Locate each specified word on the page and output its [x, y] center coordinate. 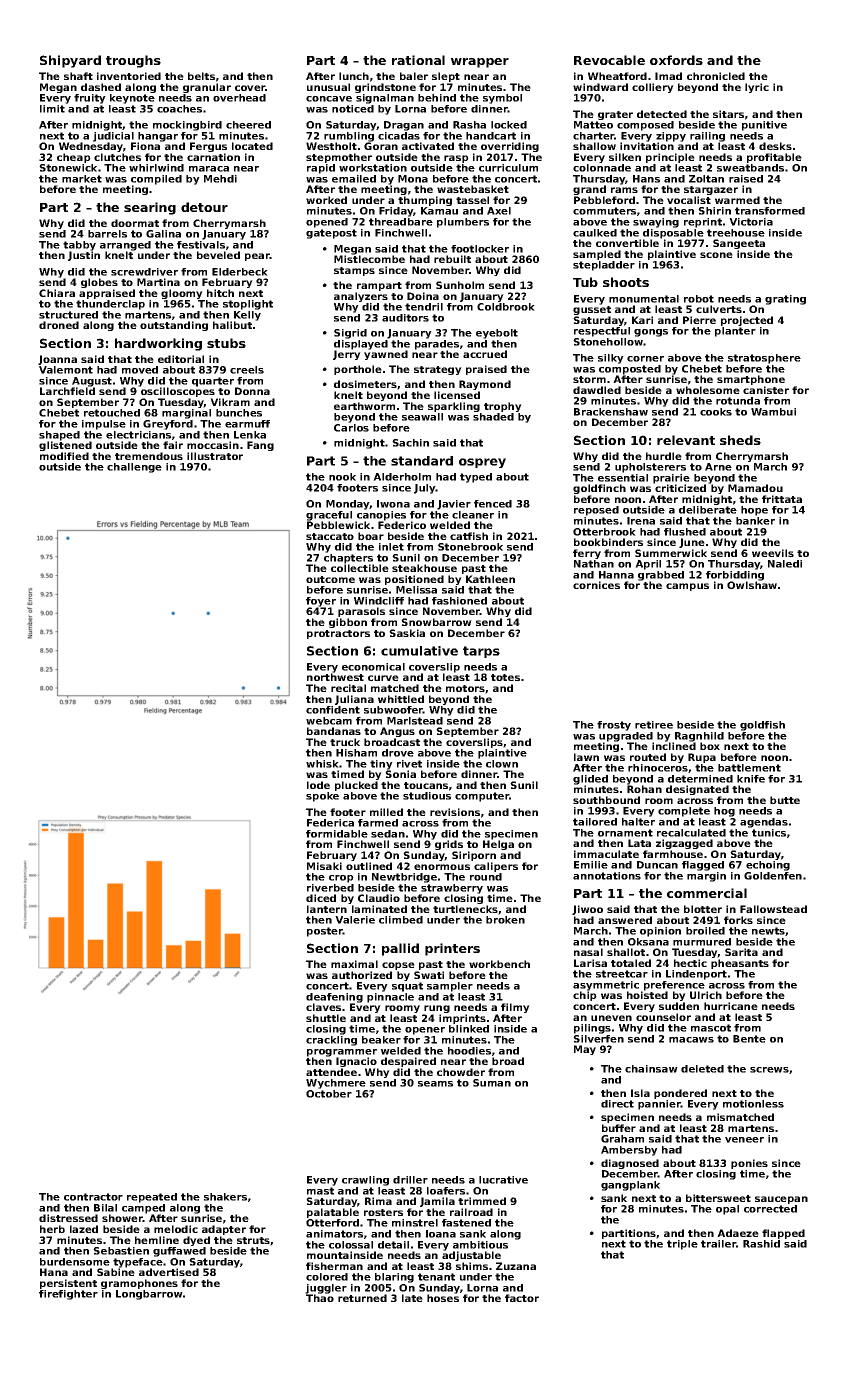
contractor [93, 1197]
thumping [425, 201]
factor [522, 1298]
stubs [226, 343]
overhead [239, 98]
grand [589, 190]
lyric [757, 88]
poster [325, 932]
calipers [496, 867]
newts [768, 931]
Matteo [593, 125]
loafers [446, 1191]
